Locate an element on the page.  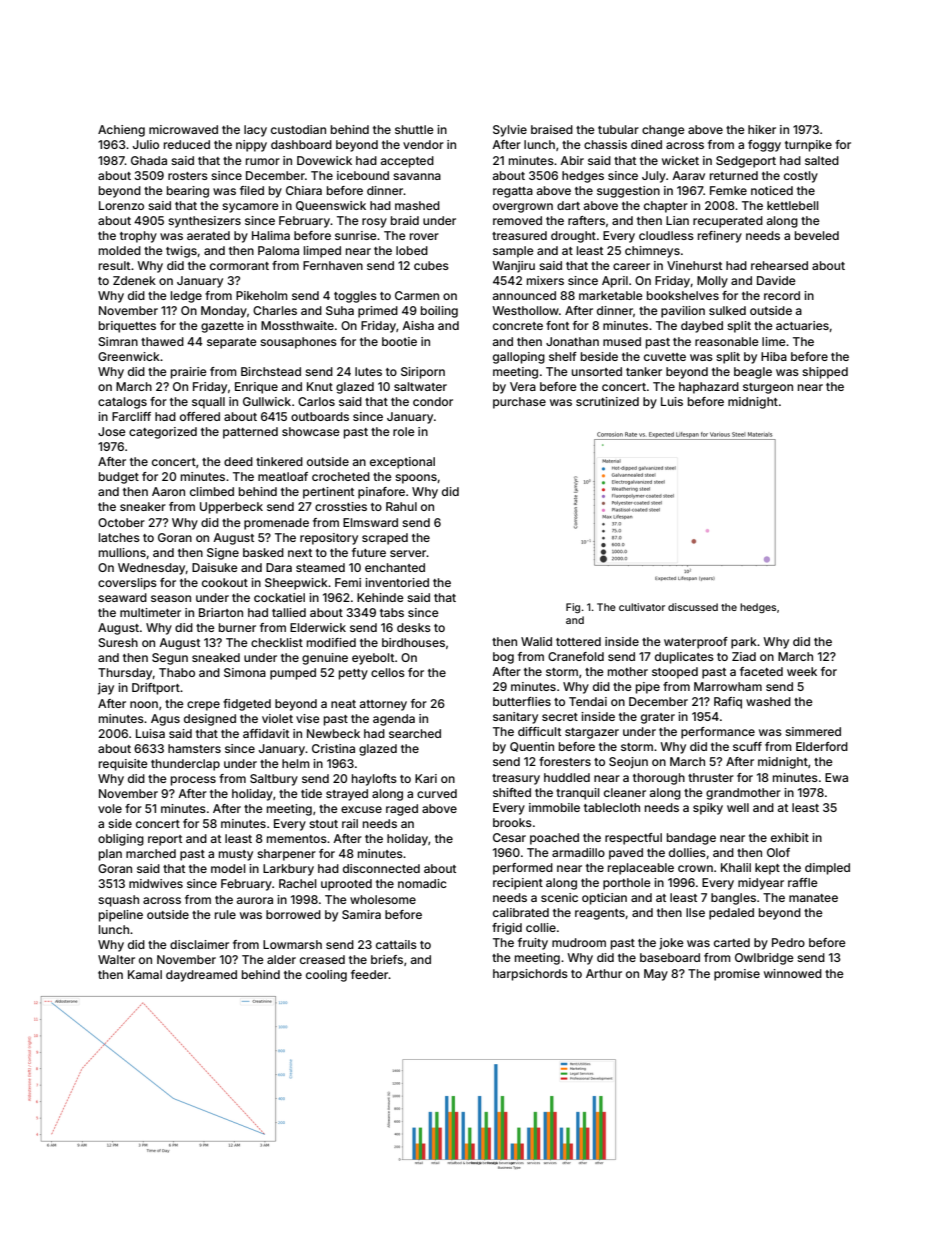
seaward is located at coordinates (122, 597).
